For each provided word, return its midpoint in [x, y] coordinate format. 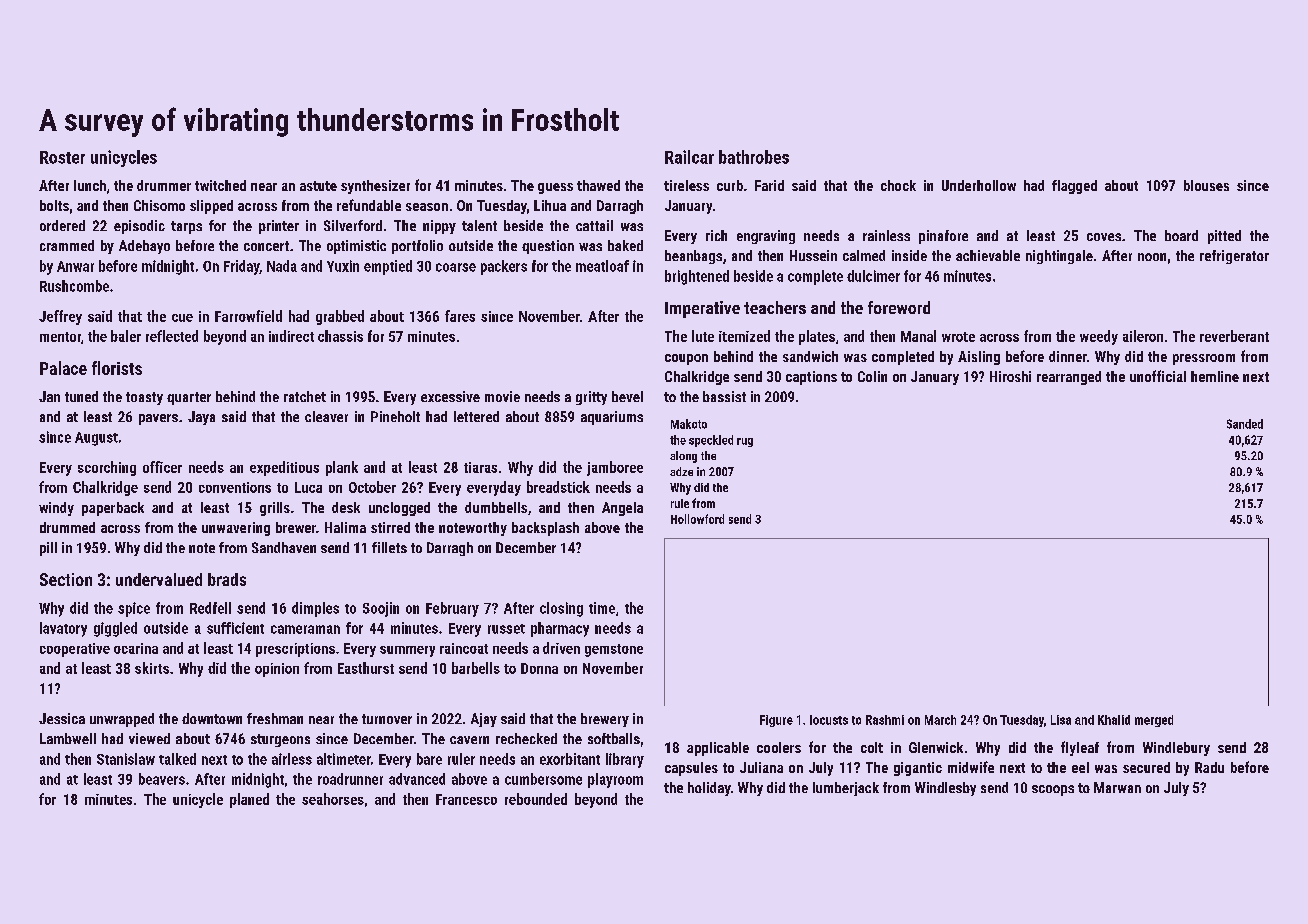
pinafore [943, 237]
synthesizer [375, 187]
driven [561, 648]
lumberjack [846, 789]
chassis [340, 336]
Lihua [550, 205]
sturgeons [280, 740]
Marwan [1117, 787]
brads [227, 579]
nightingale [1059, 257]
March [940, 720]
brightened [697, 277]
